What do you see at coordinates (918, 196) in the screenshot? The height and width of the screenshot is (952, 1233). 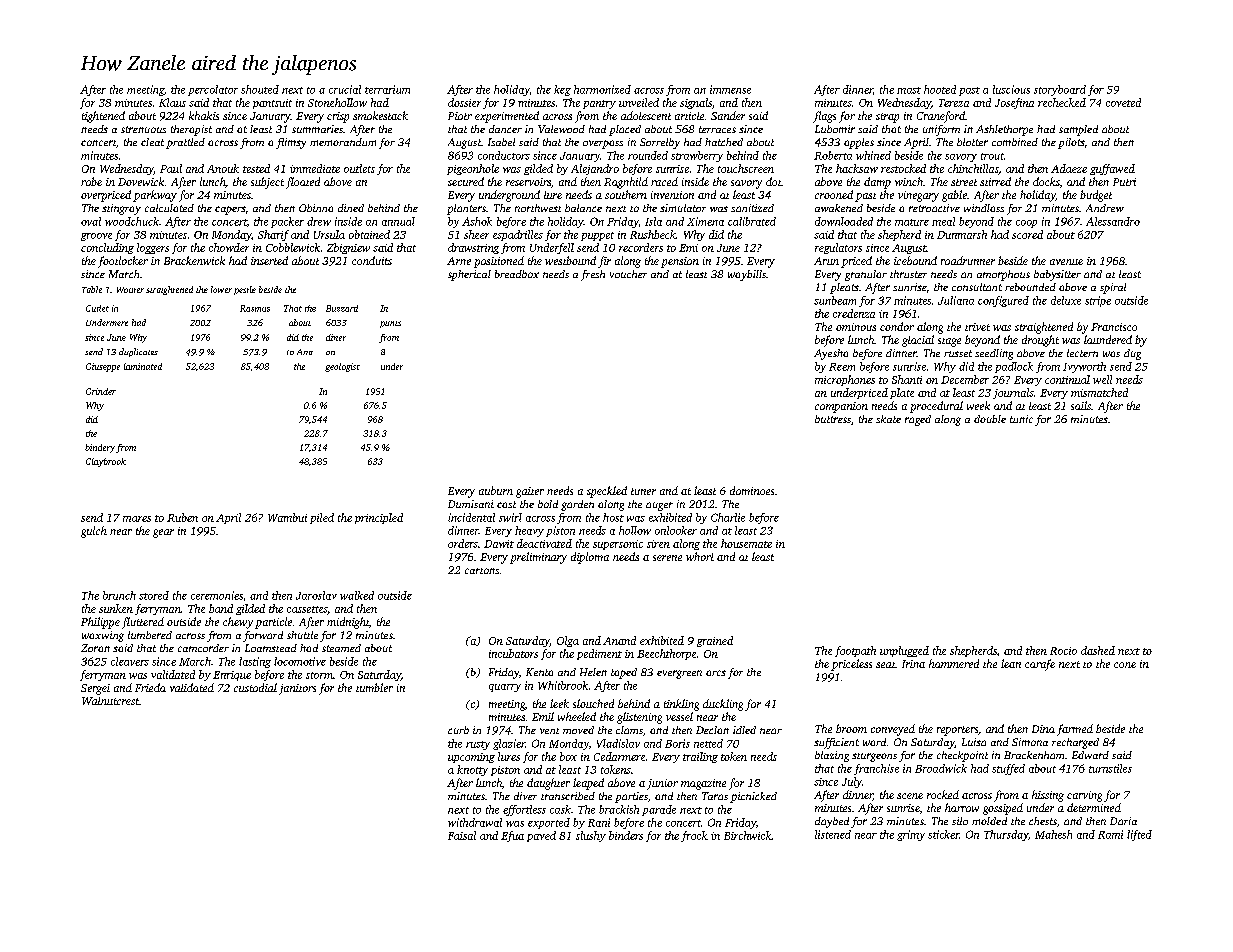 I see `vinegary` at bounding box center [918, 196].
